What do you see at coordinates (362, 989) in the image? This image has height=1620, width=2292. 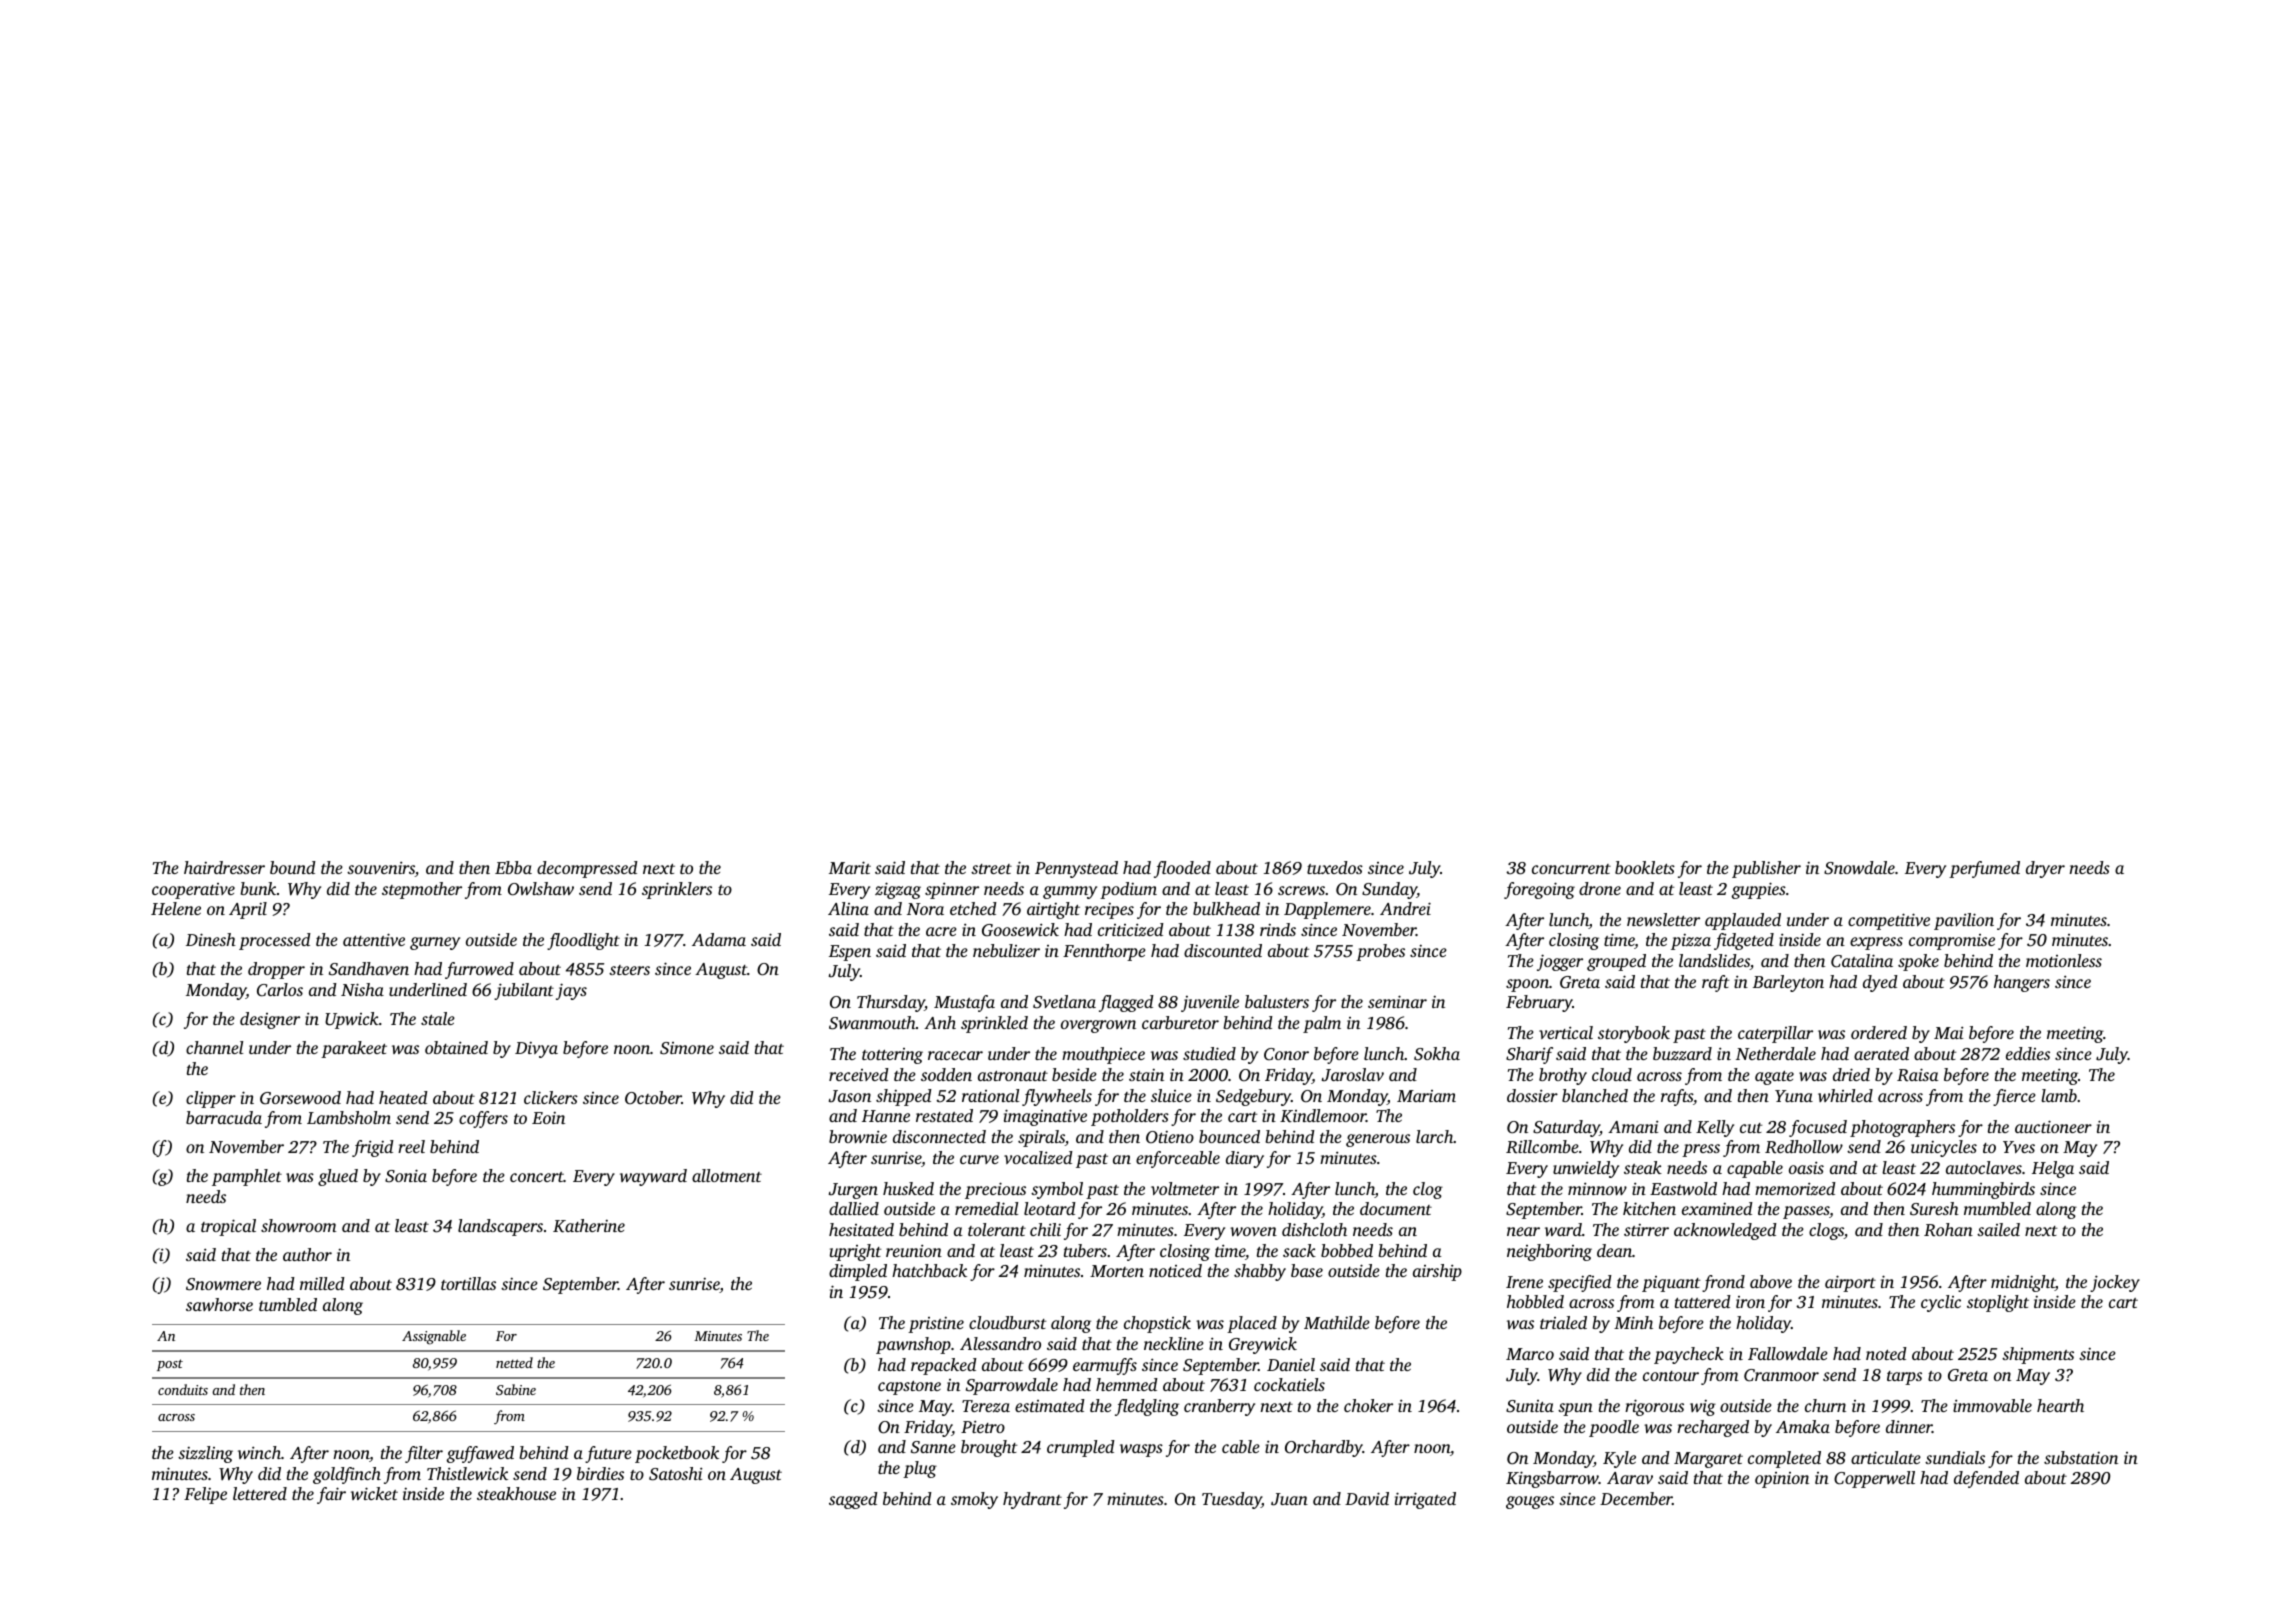 I see `Nisha` at bounding box center [362, 989].
